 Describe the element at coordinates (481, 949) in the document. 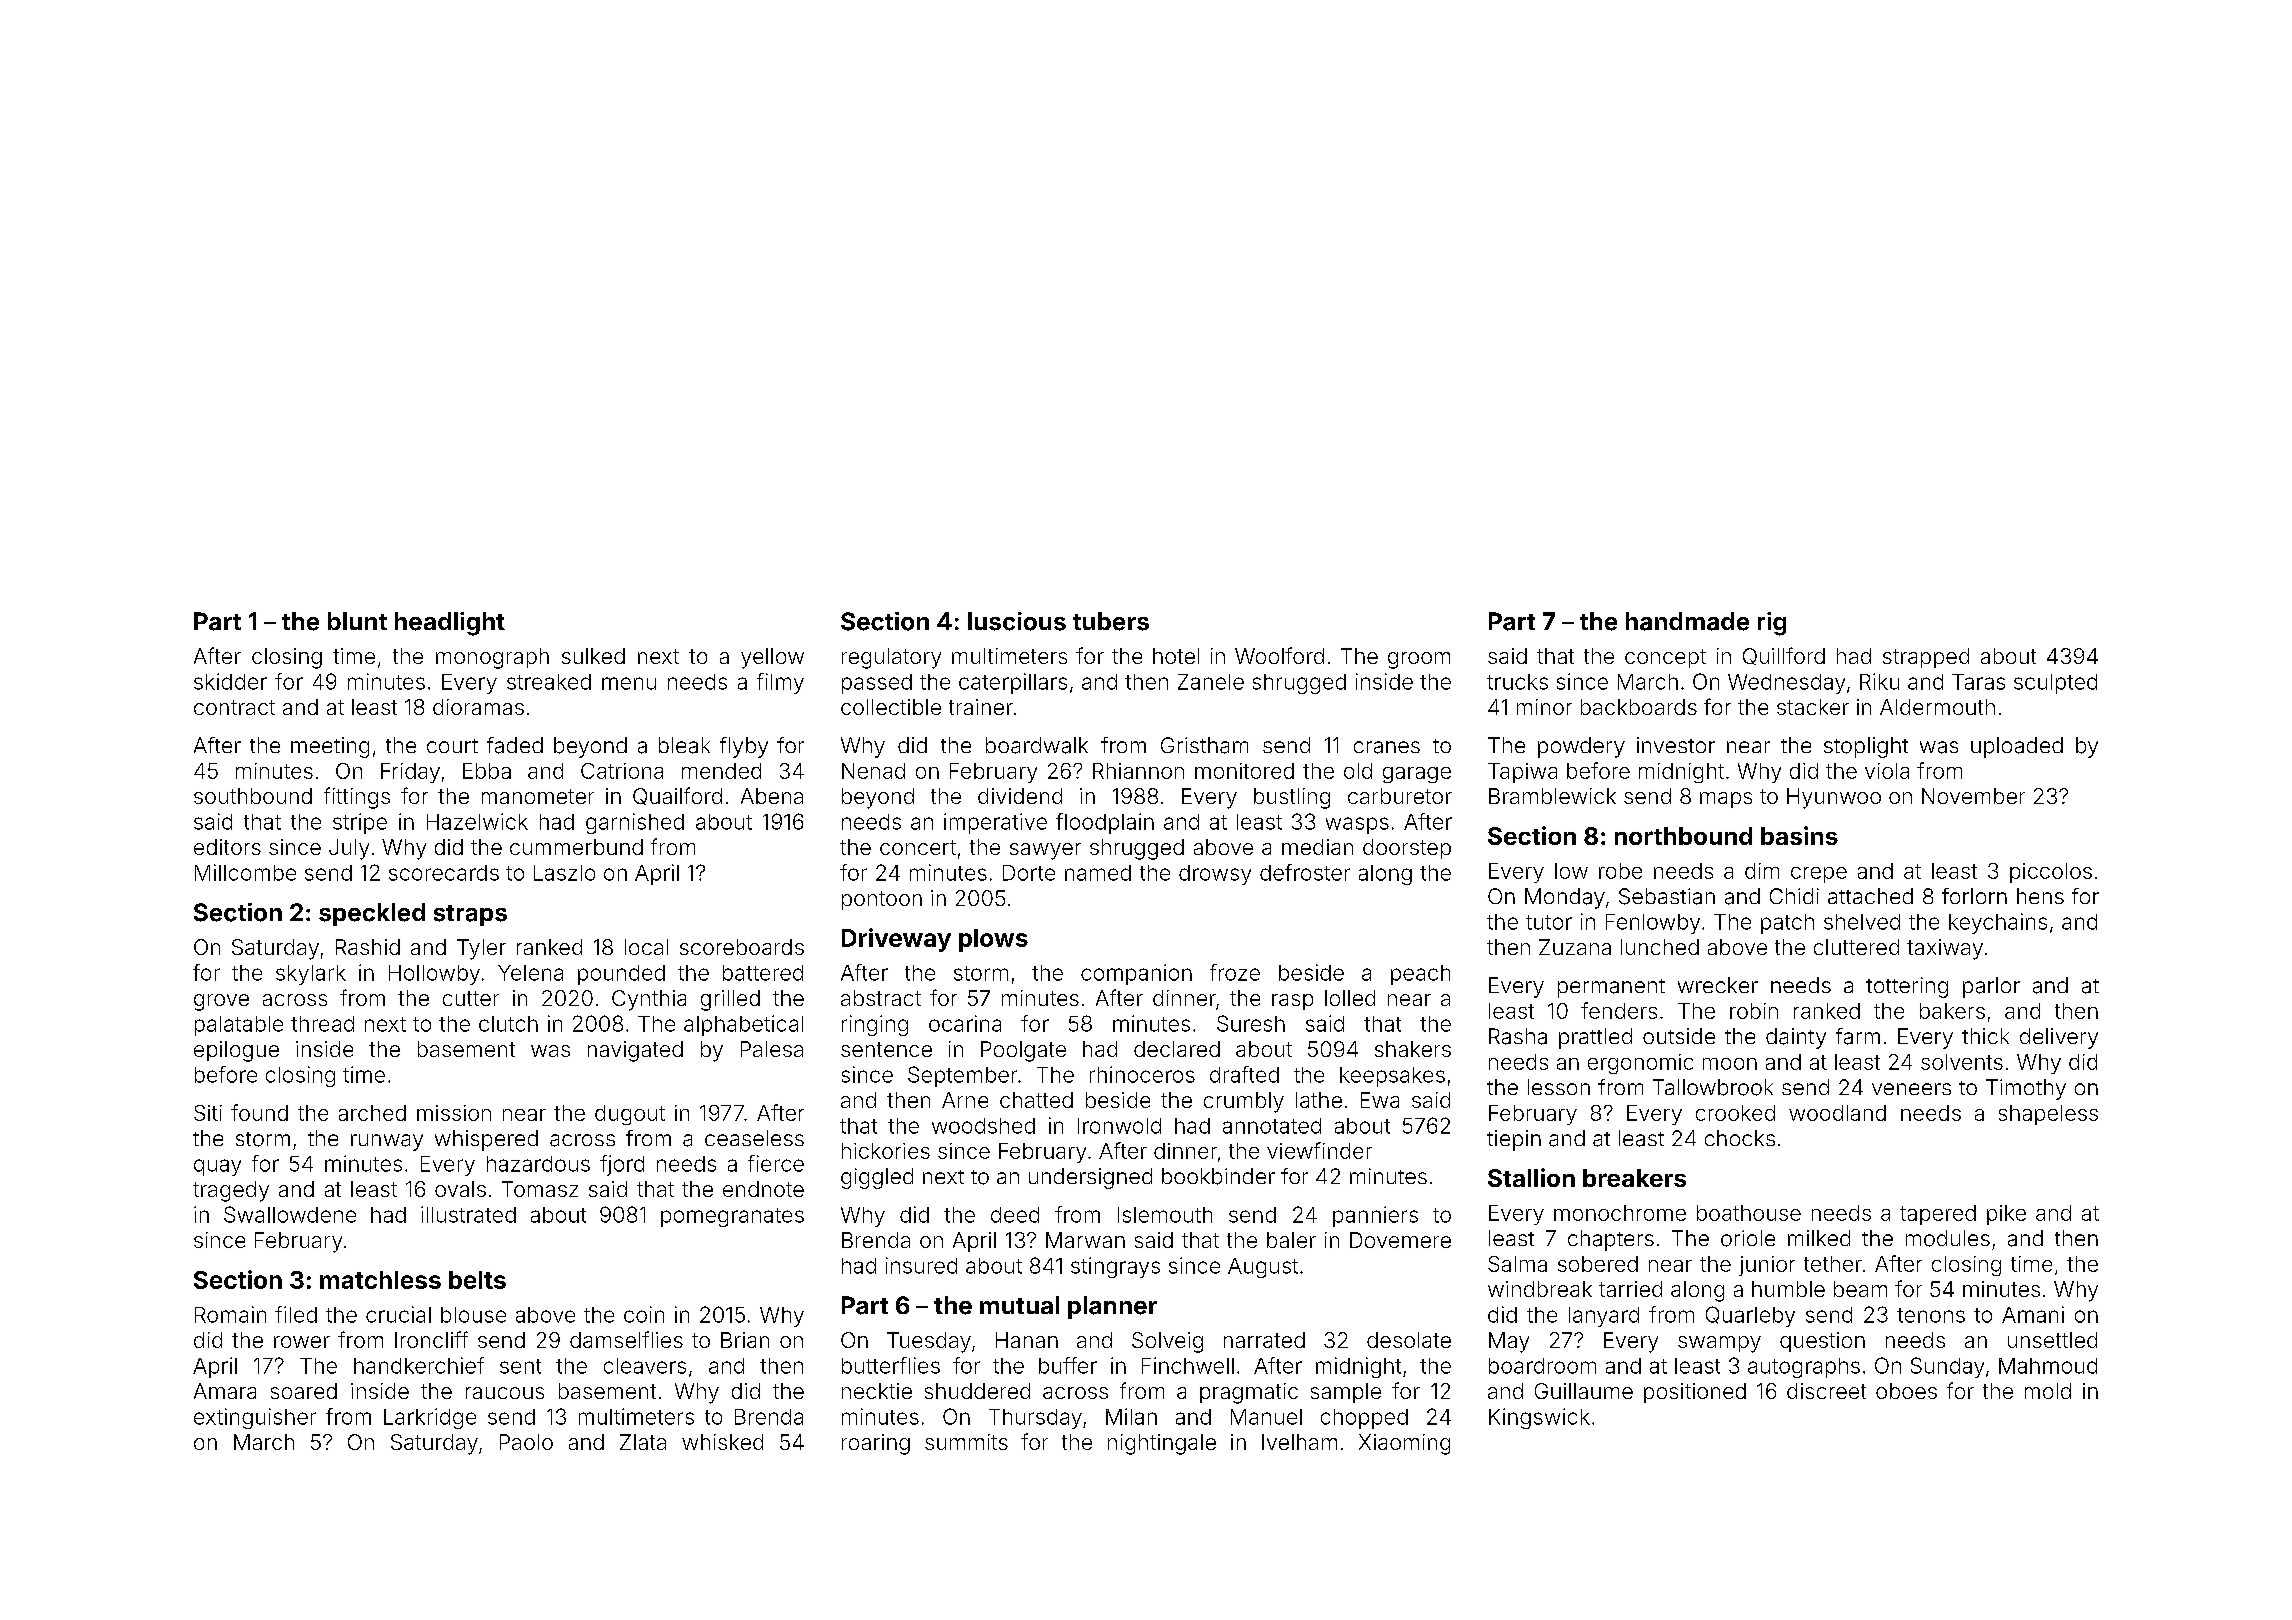

I see `Tyler` at that location.
